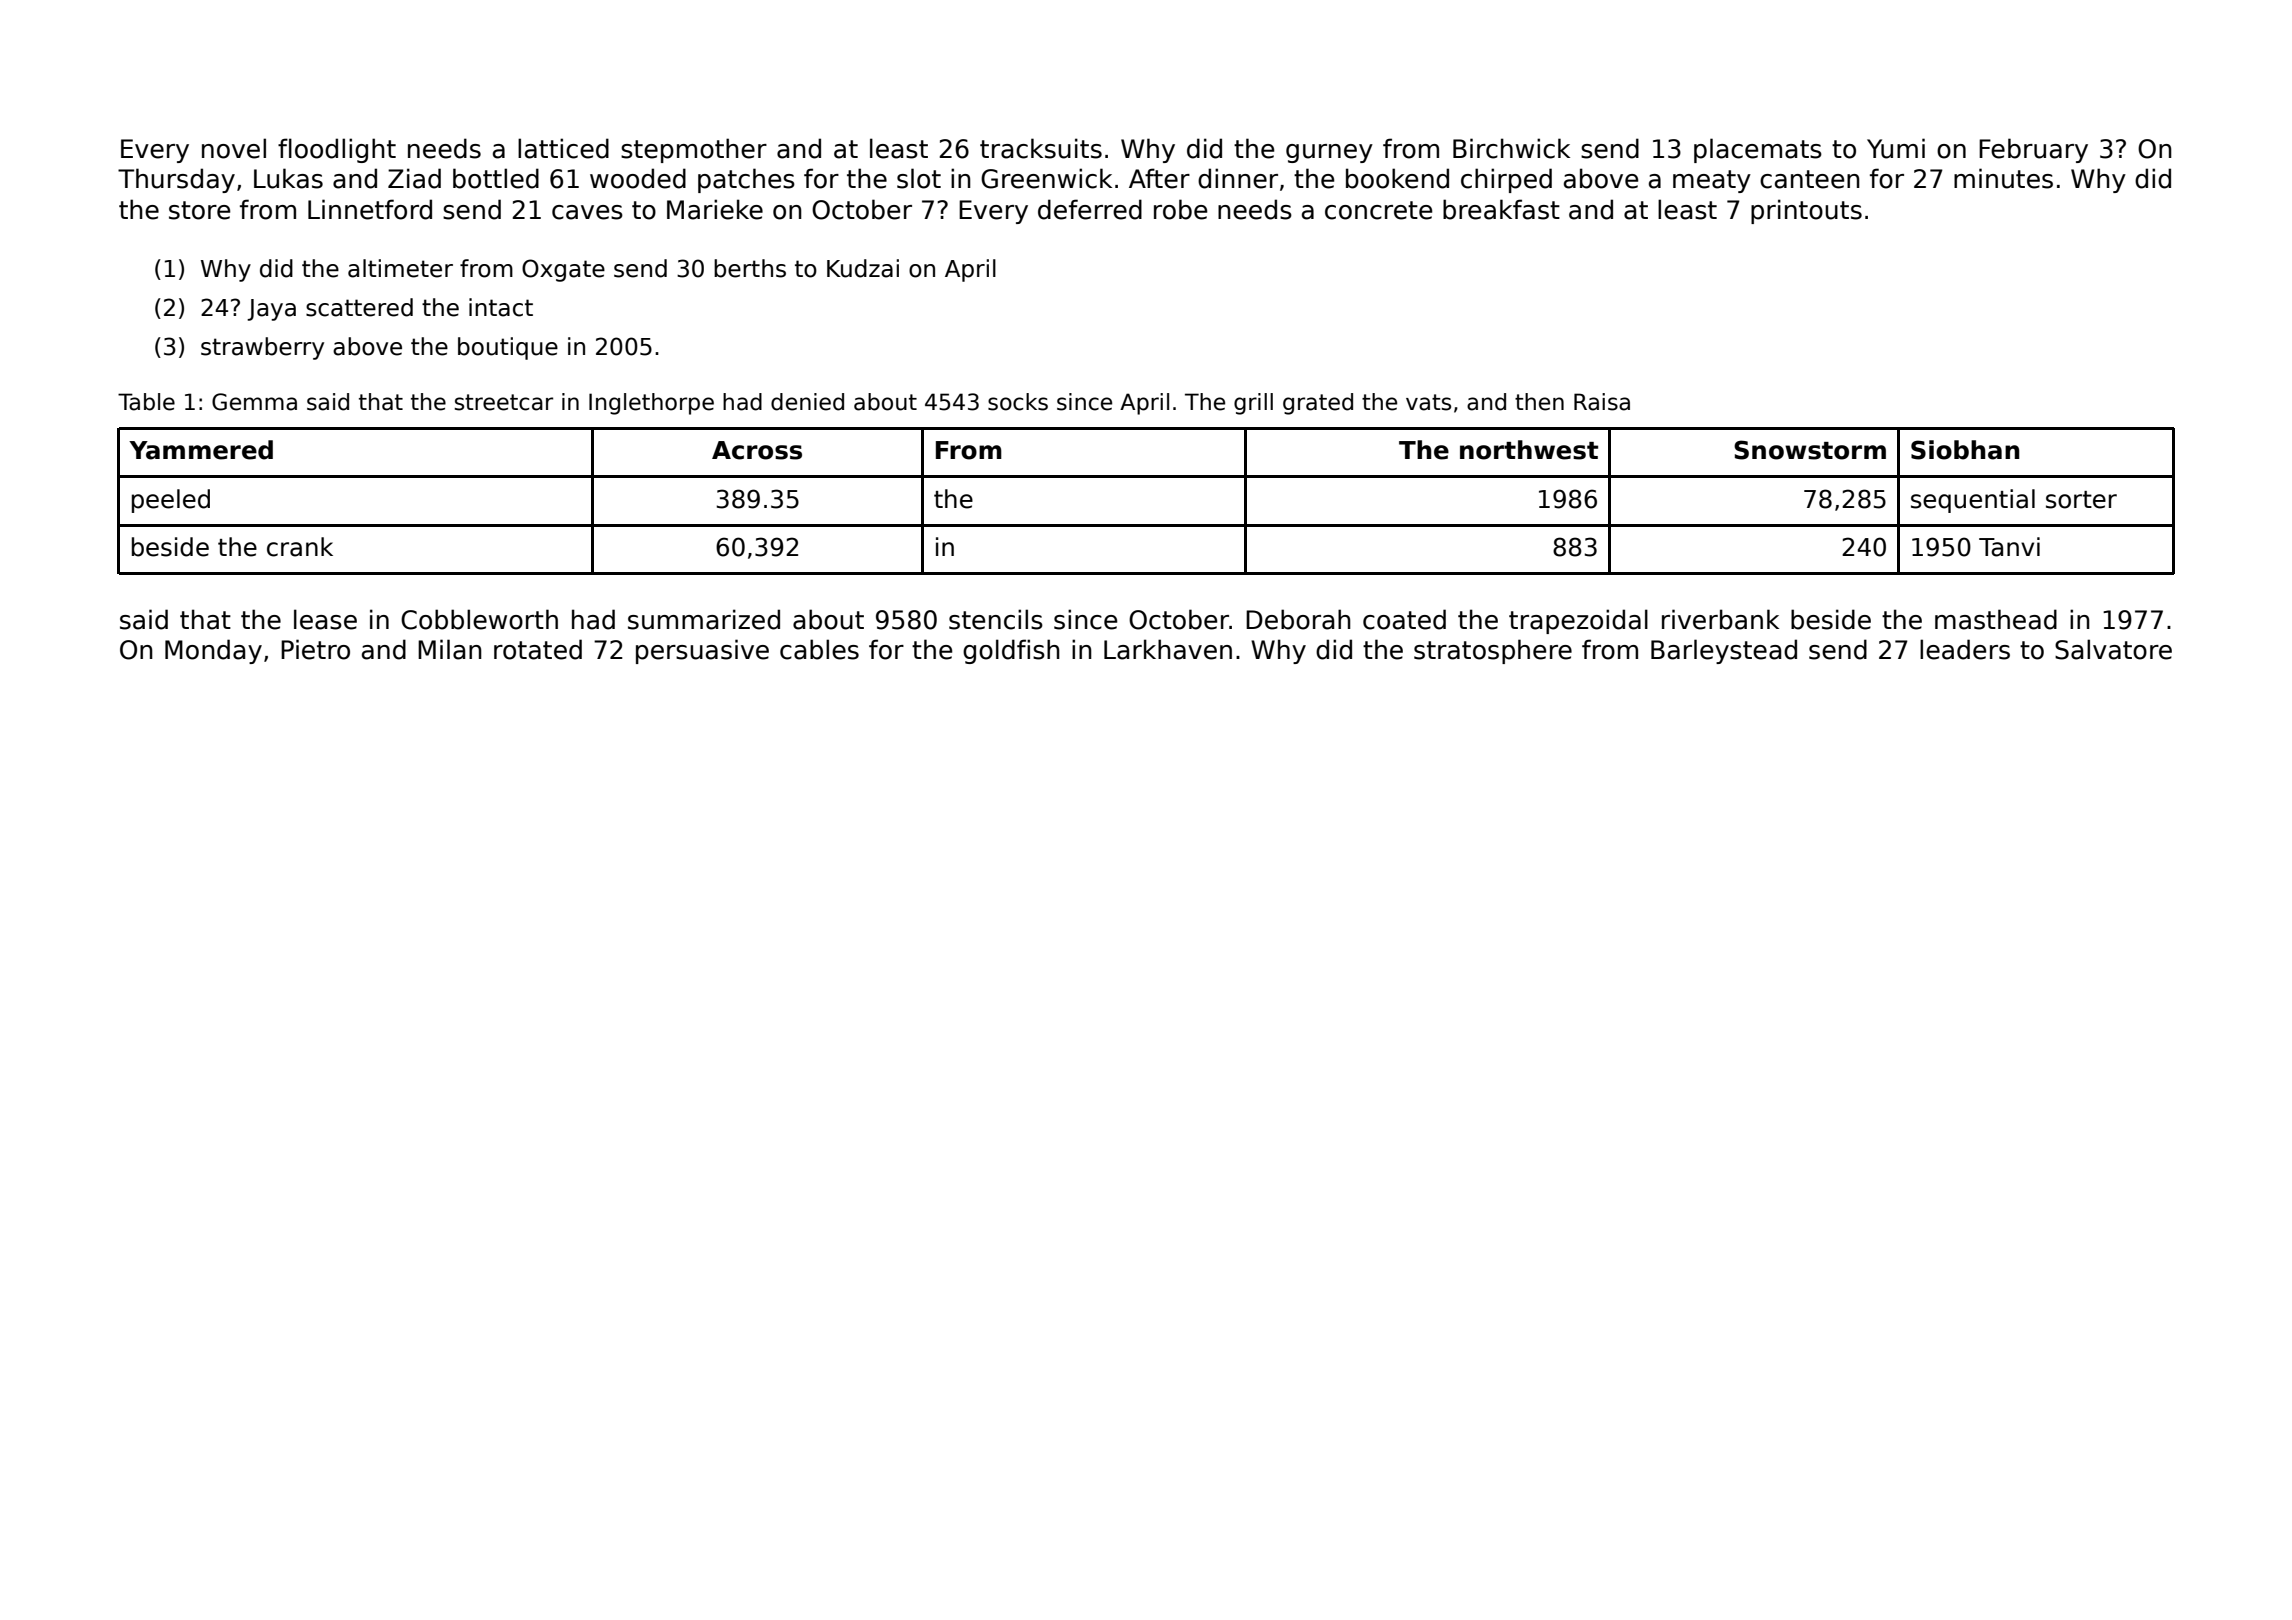  What do you see at coordinates (704, 619) in the screenshot?
I see `summarized` at bounding box center [704, 619].
